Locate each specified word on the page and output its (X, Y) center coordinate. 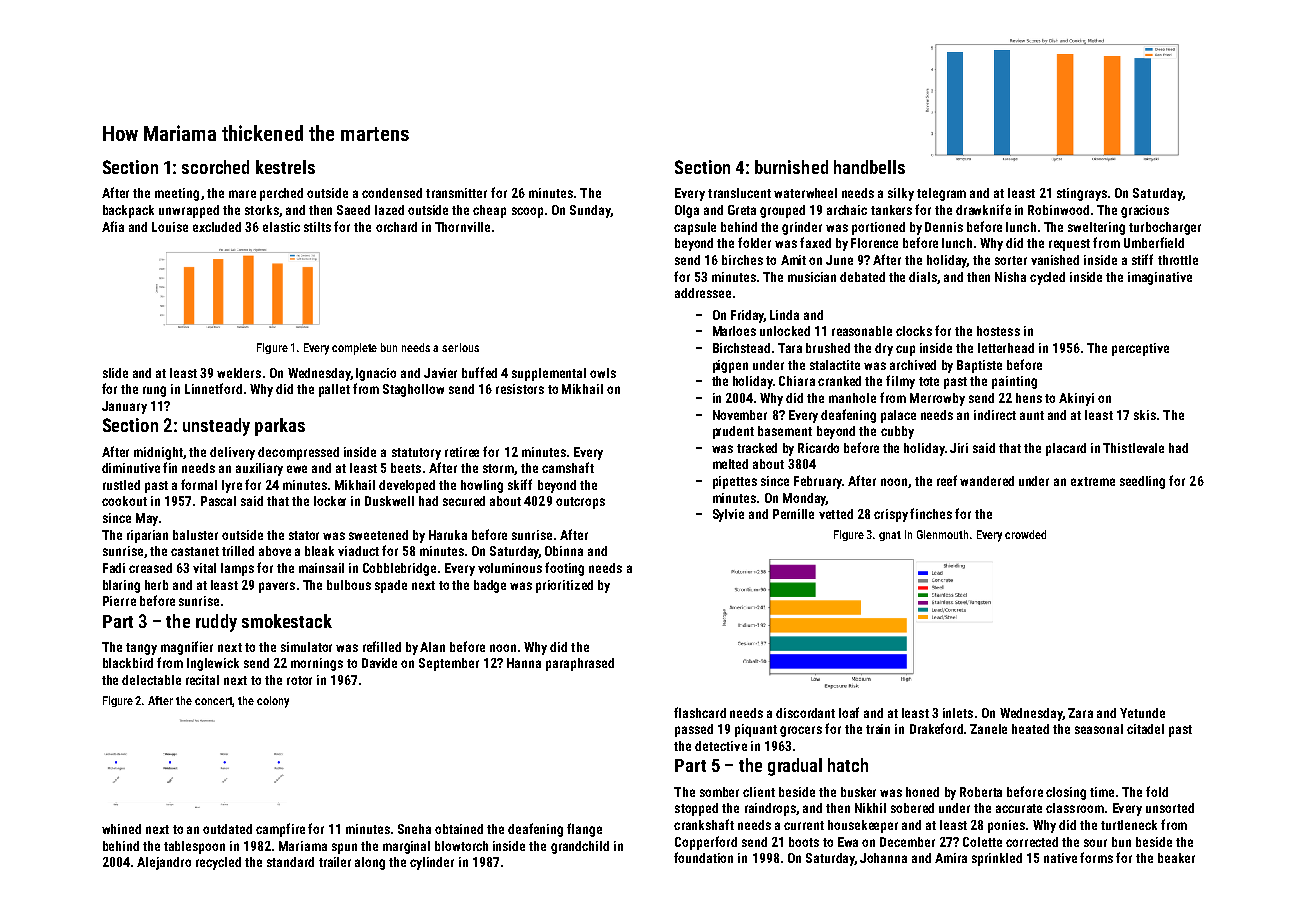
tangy (141, 649)
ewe (297, 469)
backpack (128, 211)
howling (482, 486)
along (370, 863)
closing (1066, 793)
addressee (703, 293)
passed (694, 730)
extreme (1093, 481)
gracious (1145, 211)
